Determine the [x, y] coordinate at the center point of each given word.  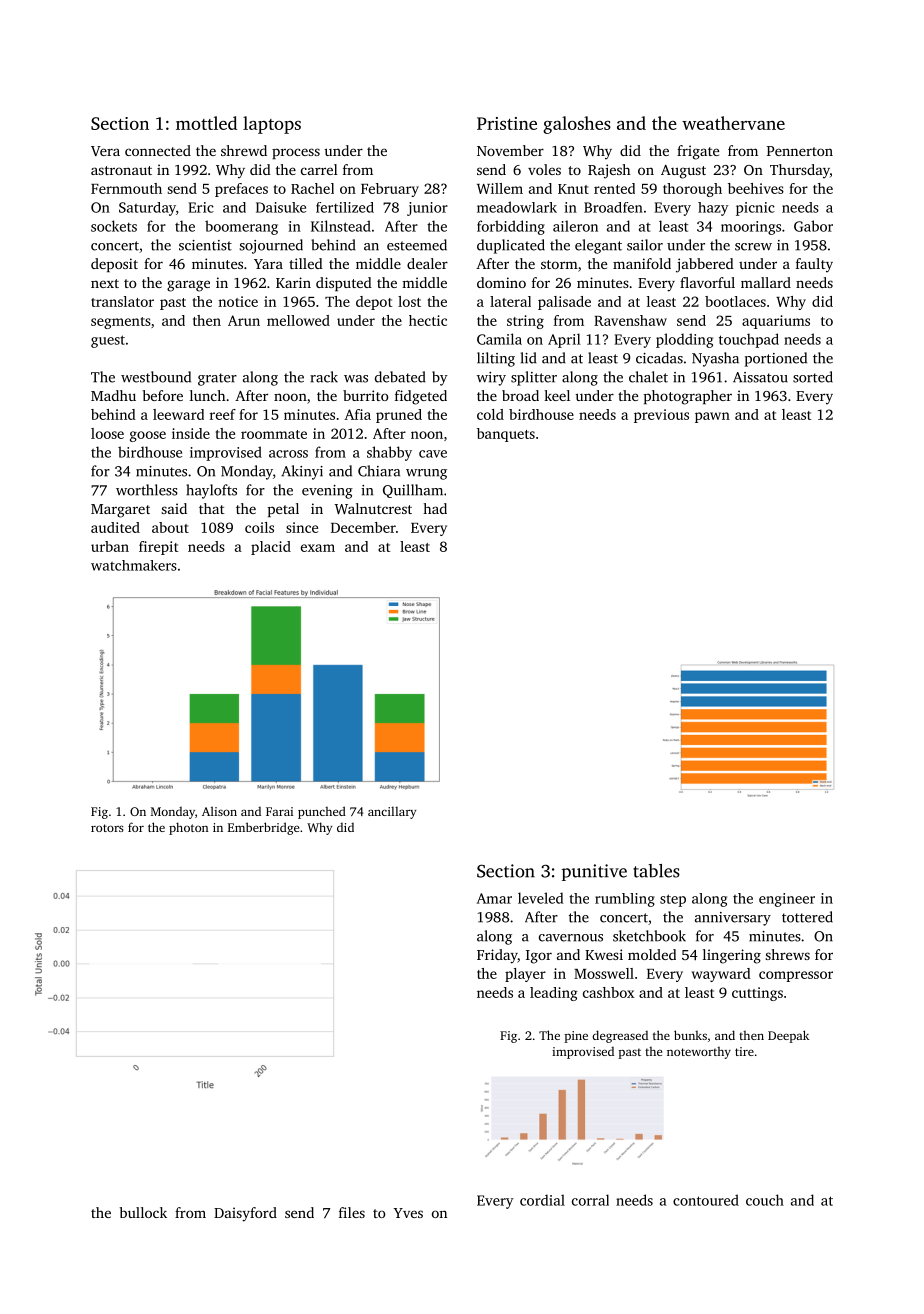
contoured [706, 1200]
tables [656, 871]
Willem [500, 188]
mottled [206, 123]
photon [188, 828]
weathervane [733, 123]
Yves [408, 1213]
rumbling [625, 900]
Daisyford [245, 1214]
